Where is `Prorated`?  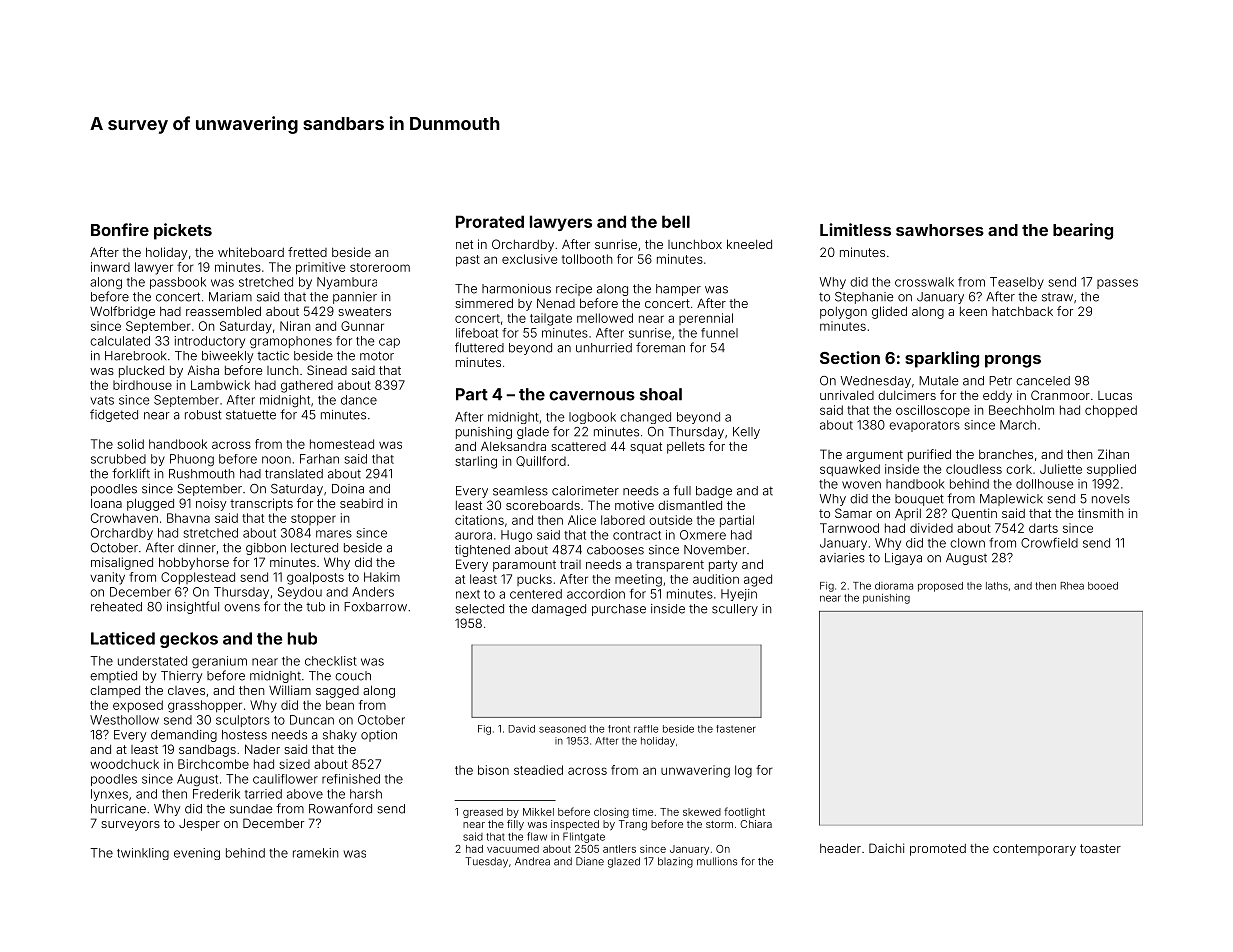
Prorated is located at coordinates (490, 221).
